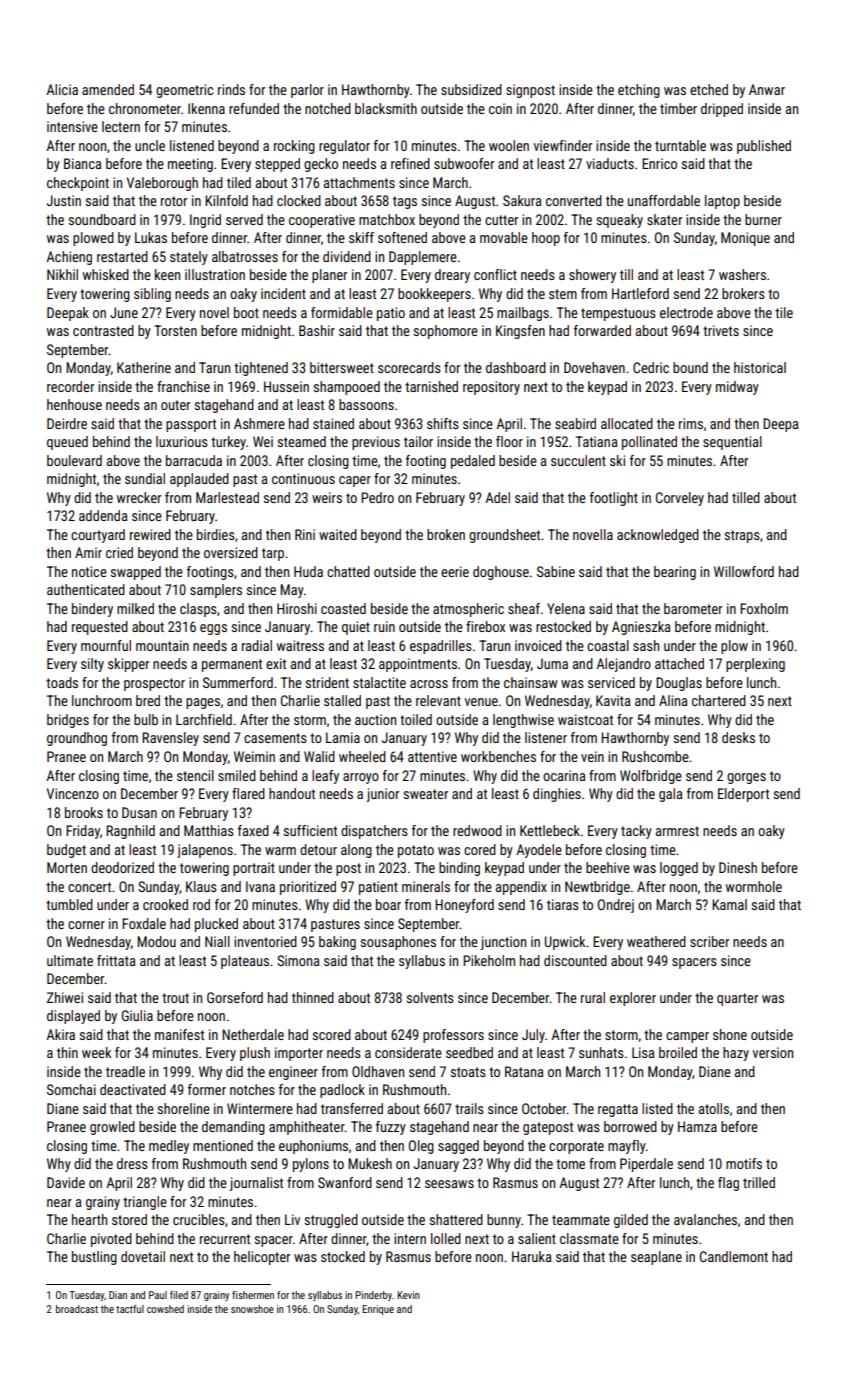 Image resolution: width=849 pixels, height=1400 pixels. I want to click on triangle, so click(145, 1203).
